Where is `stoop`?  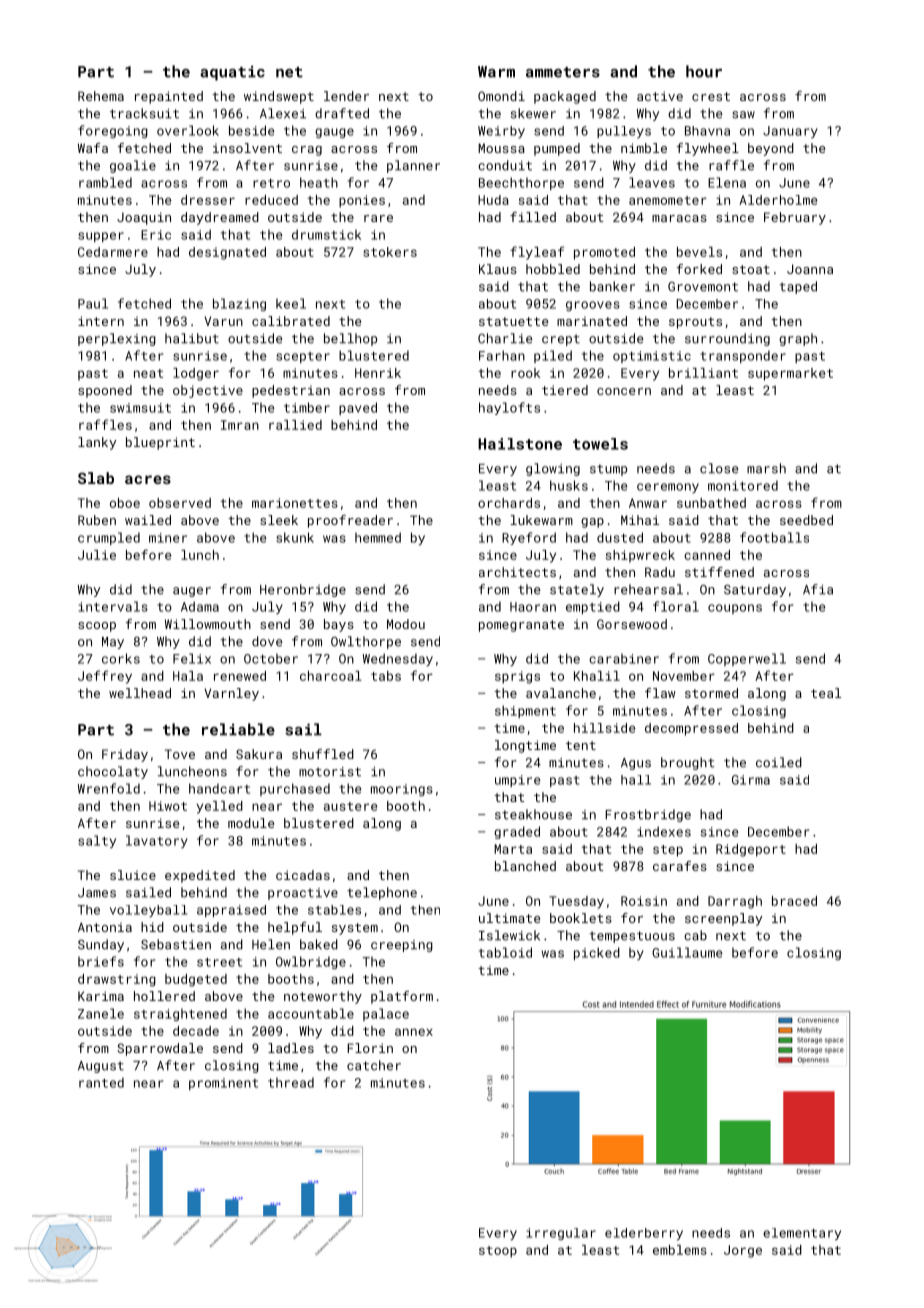
stoop is located at coordinates (498, 1252).
